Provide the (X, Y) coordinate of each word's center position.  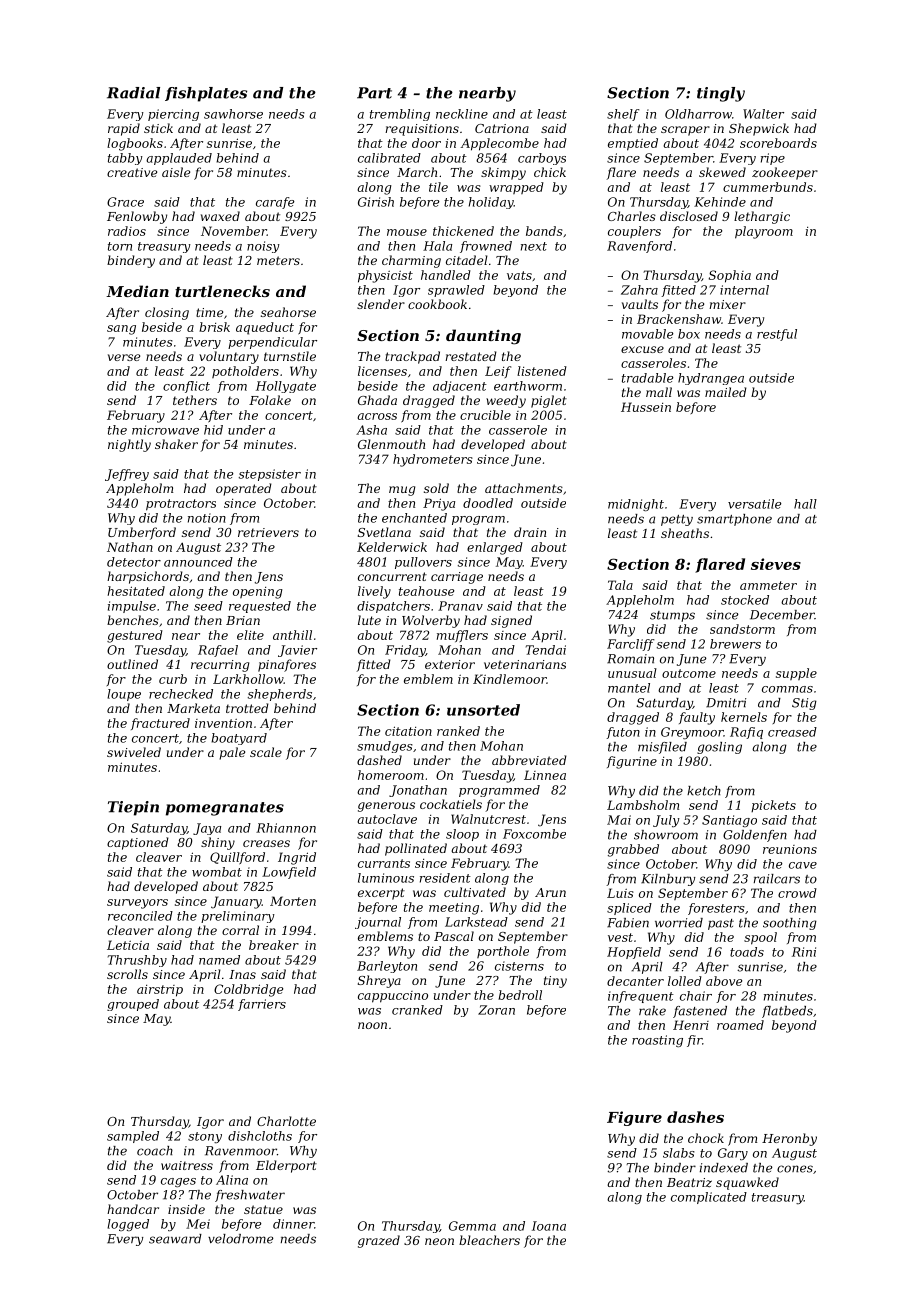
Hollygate (286, 387)
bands (544, 231)
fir (694, 1041)
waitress (187, 1165)
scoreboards (778, 143)
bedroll (520, 995)
